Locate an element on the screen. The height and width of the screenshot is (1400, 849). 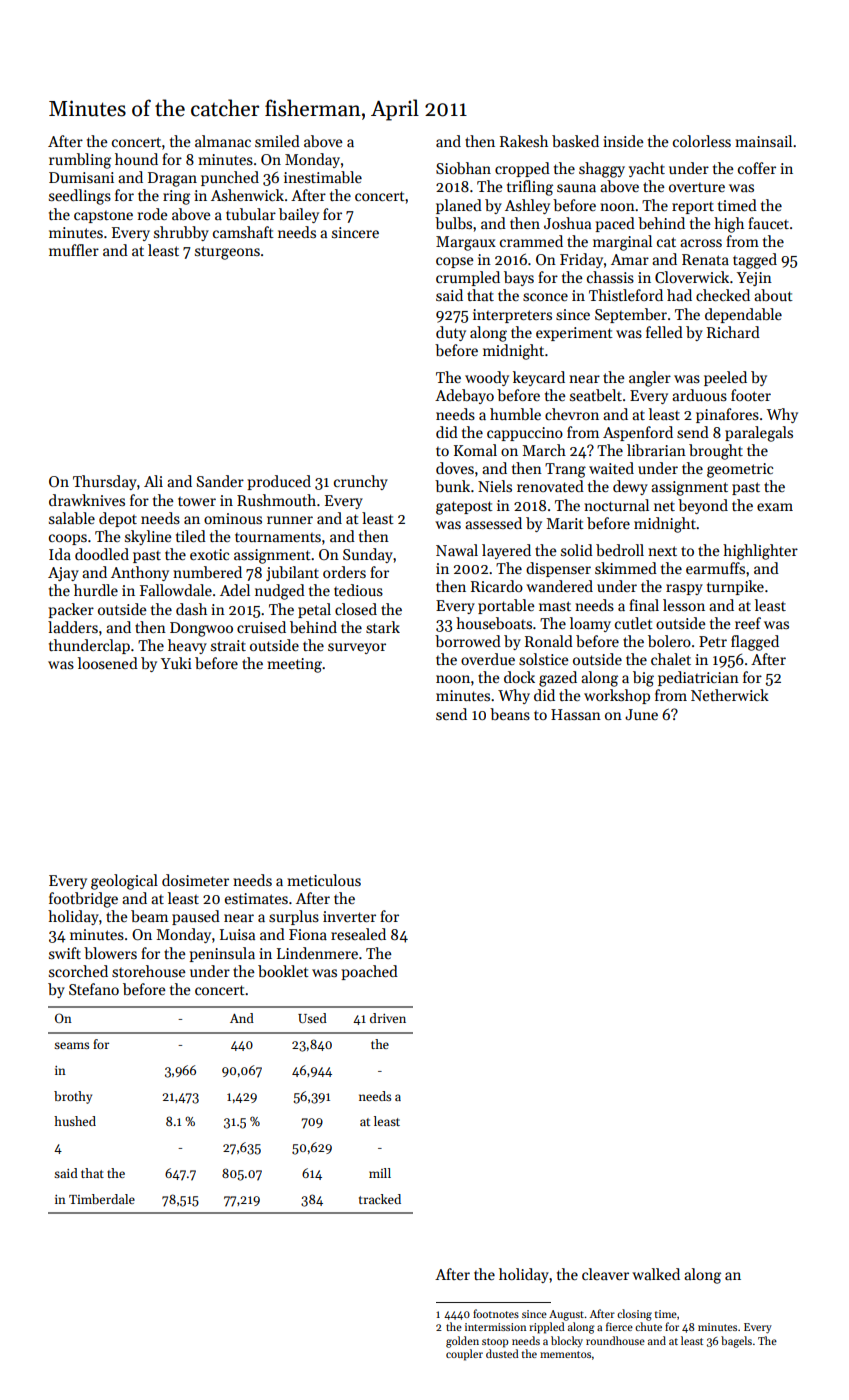
golden is located at coordinates (462, 1342).
